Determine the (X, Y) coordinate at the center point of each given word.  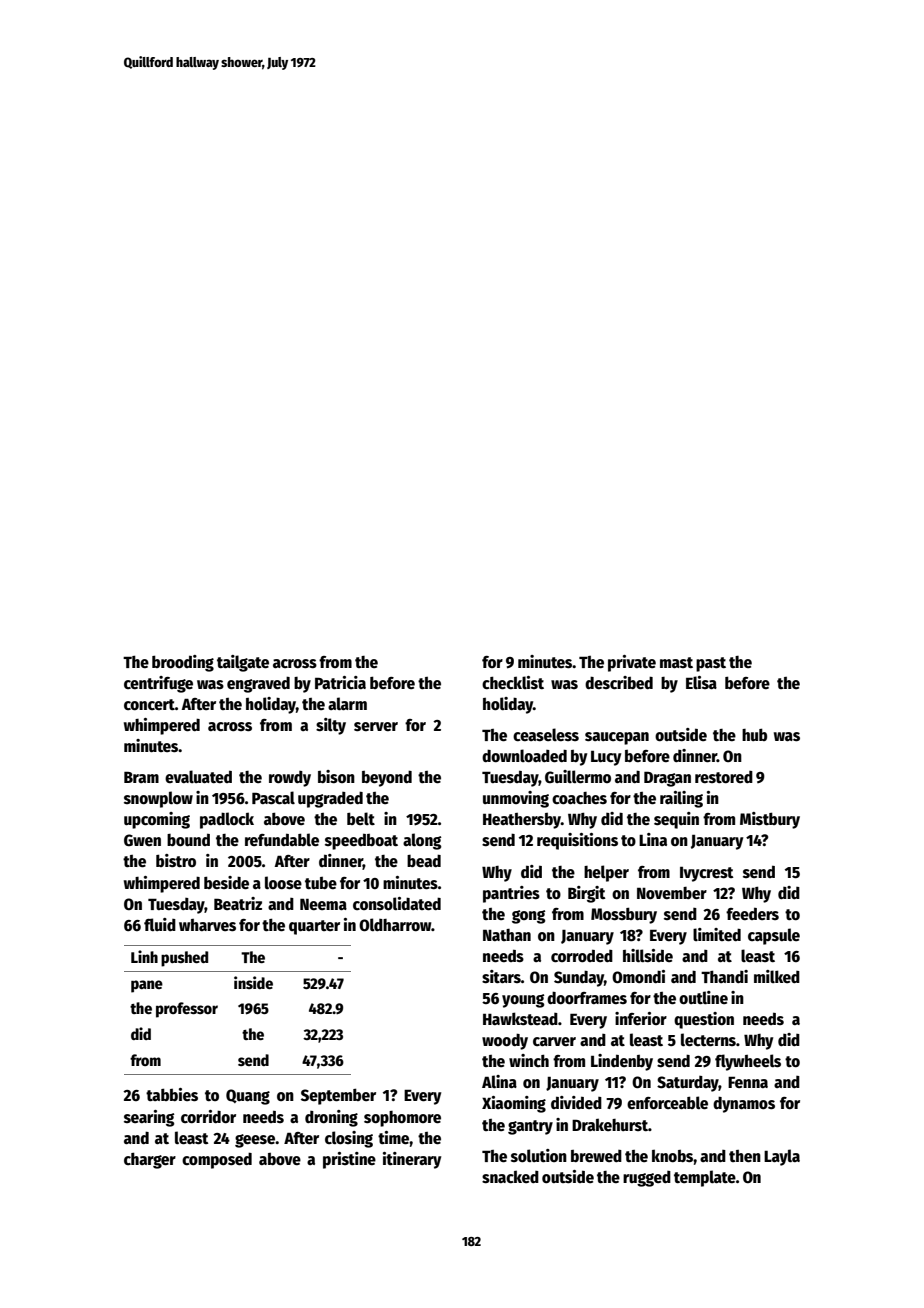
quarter (314, 927)
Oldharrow (395, 925)
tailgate (243, 663)
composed (217, 1160)
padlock (227, 820)
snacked (510, 1176)
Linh (144, 956)
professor (187, 1010)
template (705, 1178)
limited (717, 935)
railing (681, 799)
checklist (513, 683)
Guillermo (578, 777)
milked (777, 976)
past (711, 664)
